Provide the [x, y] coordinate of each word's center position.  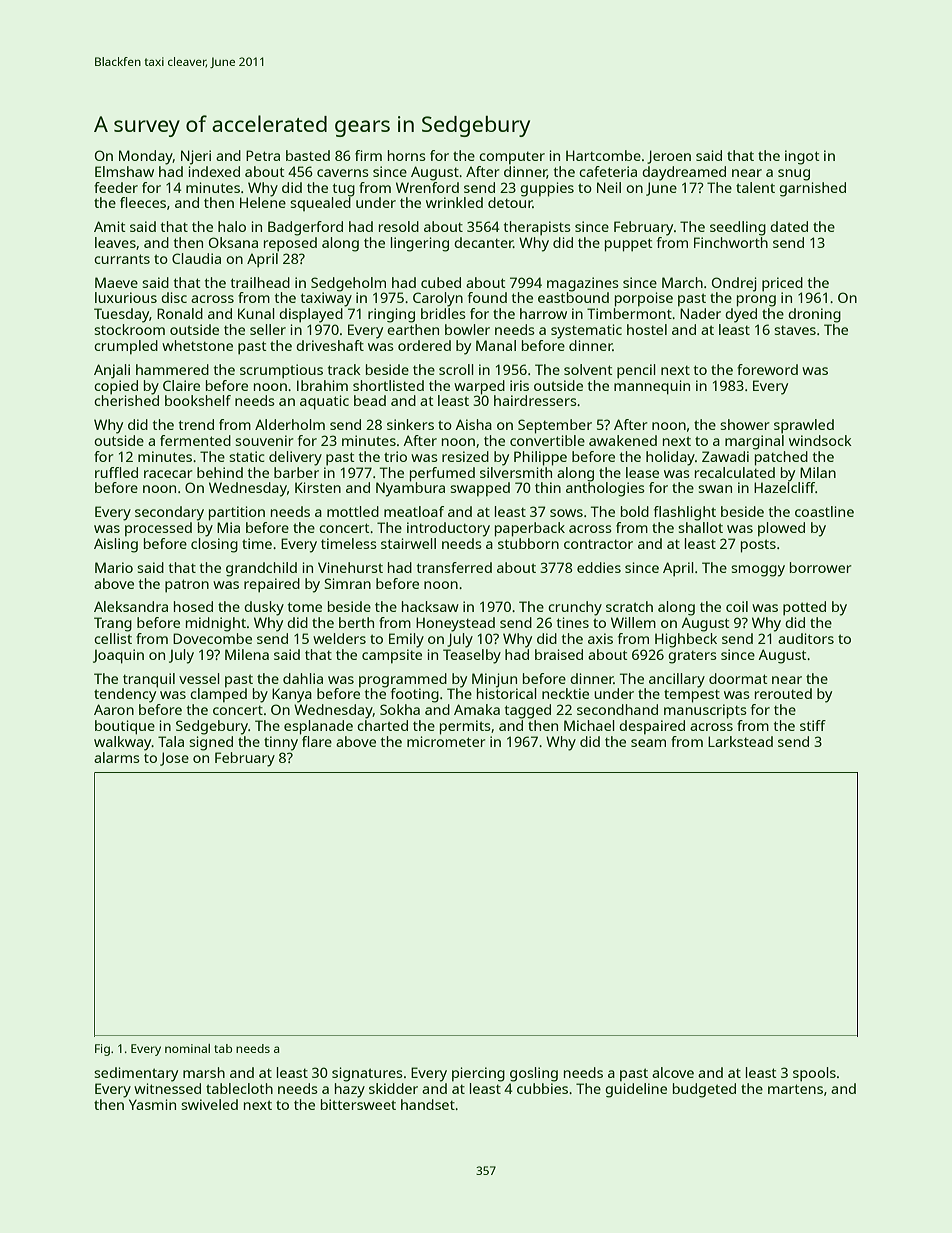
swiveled [209, 1104]
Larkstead [740, 741]
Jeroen [669, 157]
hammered [172, 369]
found [487, 297]
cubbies [542, 1088]
